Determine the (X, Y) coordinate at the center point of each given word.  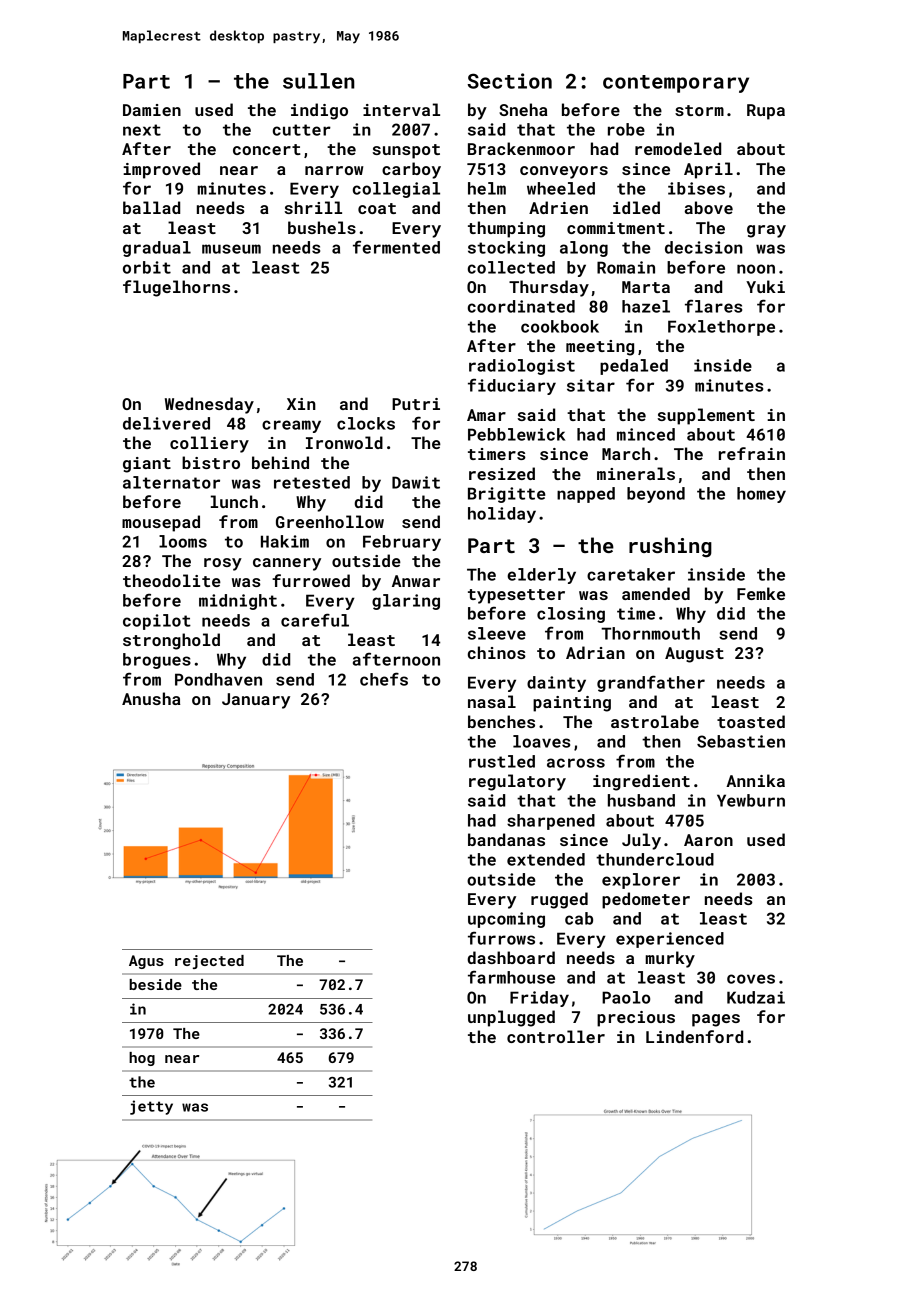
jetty (151, 1107)
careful (315, 620)
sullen (319, 81)
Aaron (708, 840)
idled (636, 207)
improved (161, 170)
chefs (384, 679)
